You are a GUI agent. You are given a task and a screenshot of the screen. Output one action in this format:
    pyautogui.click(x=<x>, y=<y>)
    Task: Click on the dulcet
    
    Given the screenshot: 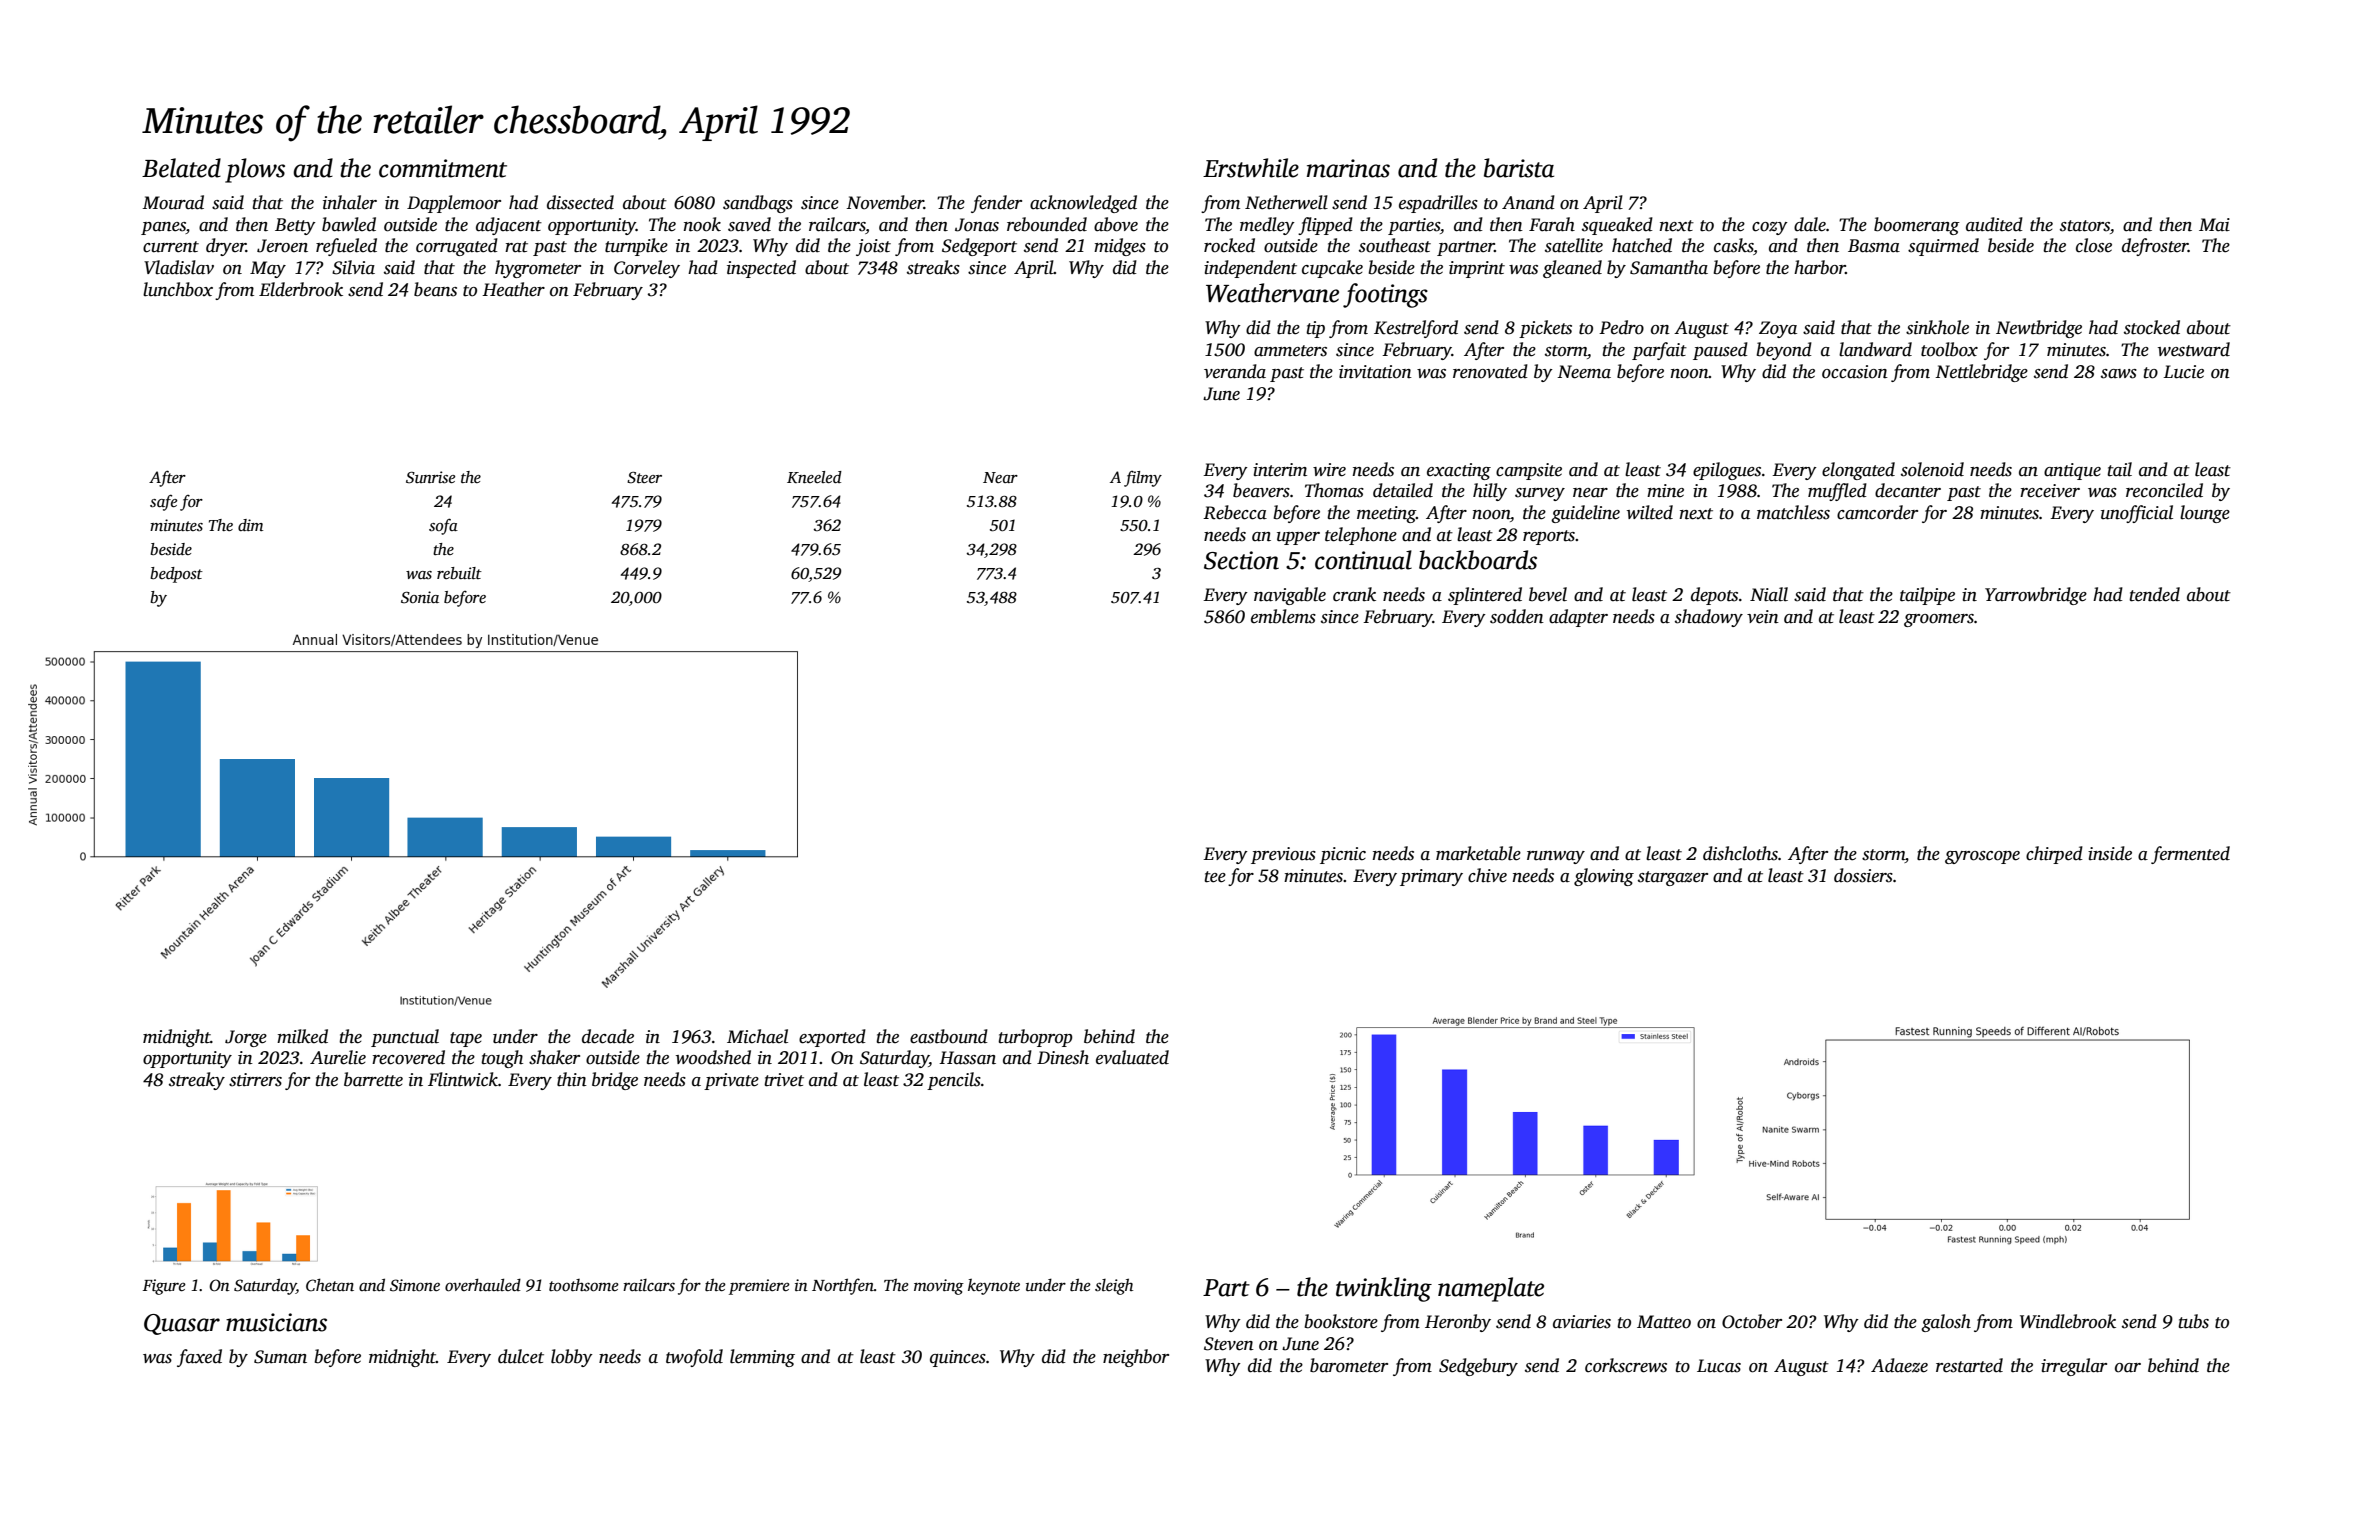 What is the action you would take?
    pyautogui.click(x=521, y=1356)
